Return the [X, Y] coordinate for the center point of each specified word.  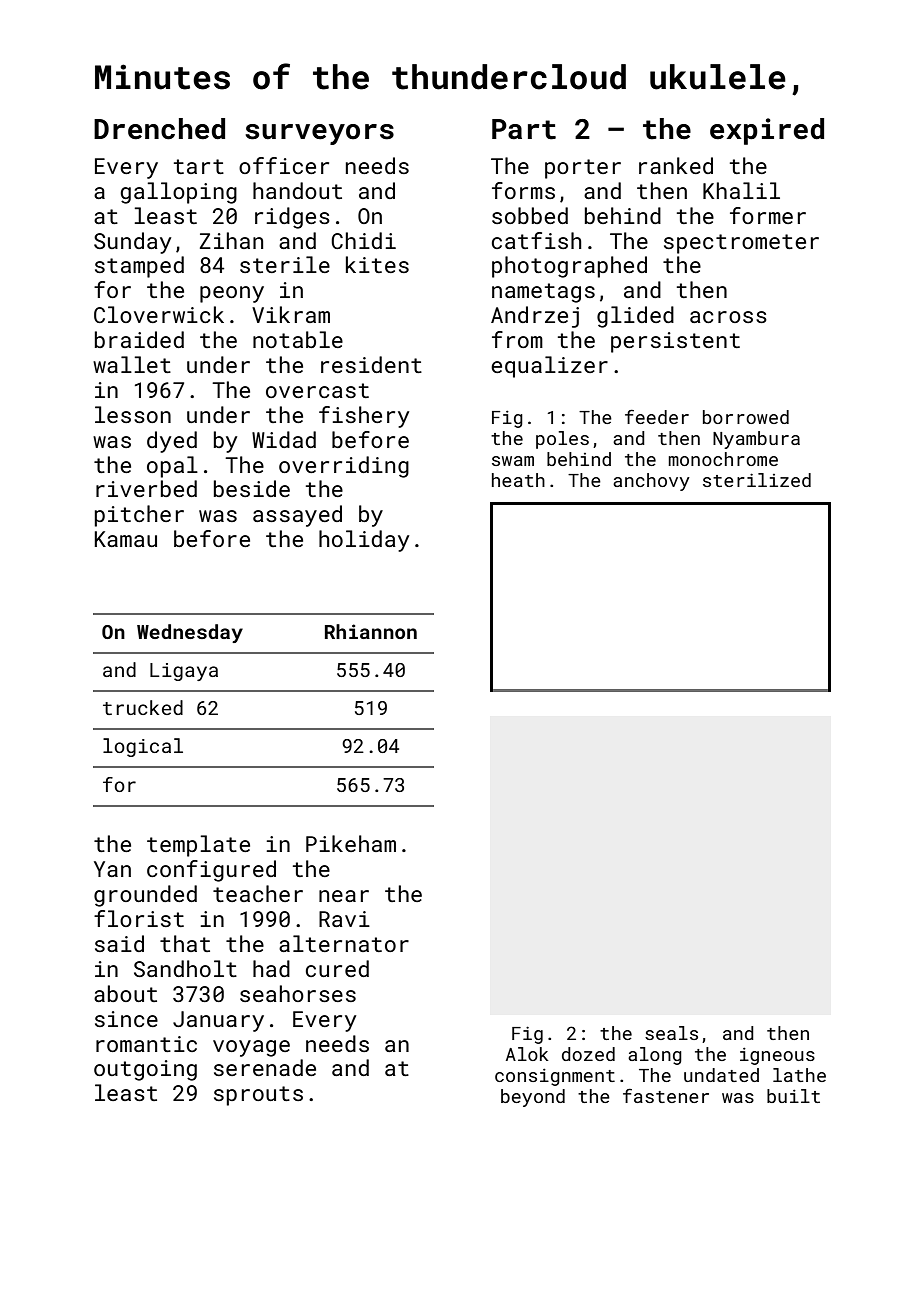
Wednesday [190, 633]
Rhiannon [371, 631]
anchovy [651, 482]
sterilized [757, 480]
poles [562, 440]
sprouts [258, 1096]
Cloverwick [159, 314]
